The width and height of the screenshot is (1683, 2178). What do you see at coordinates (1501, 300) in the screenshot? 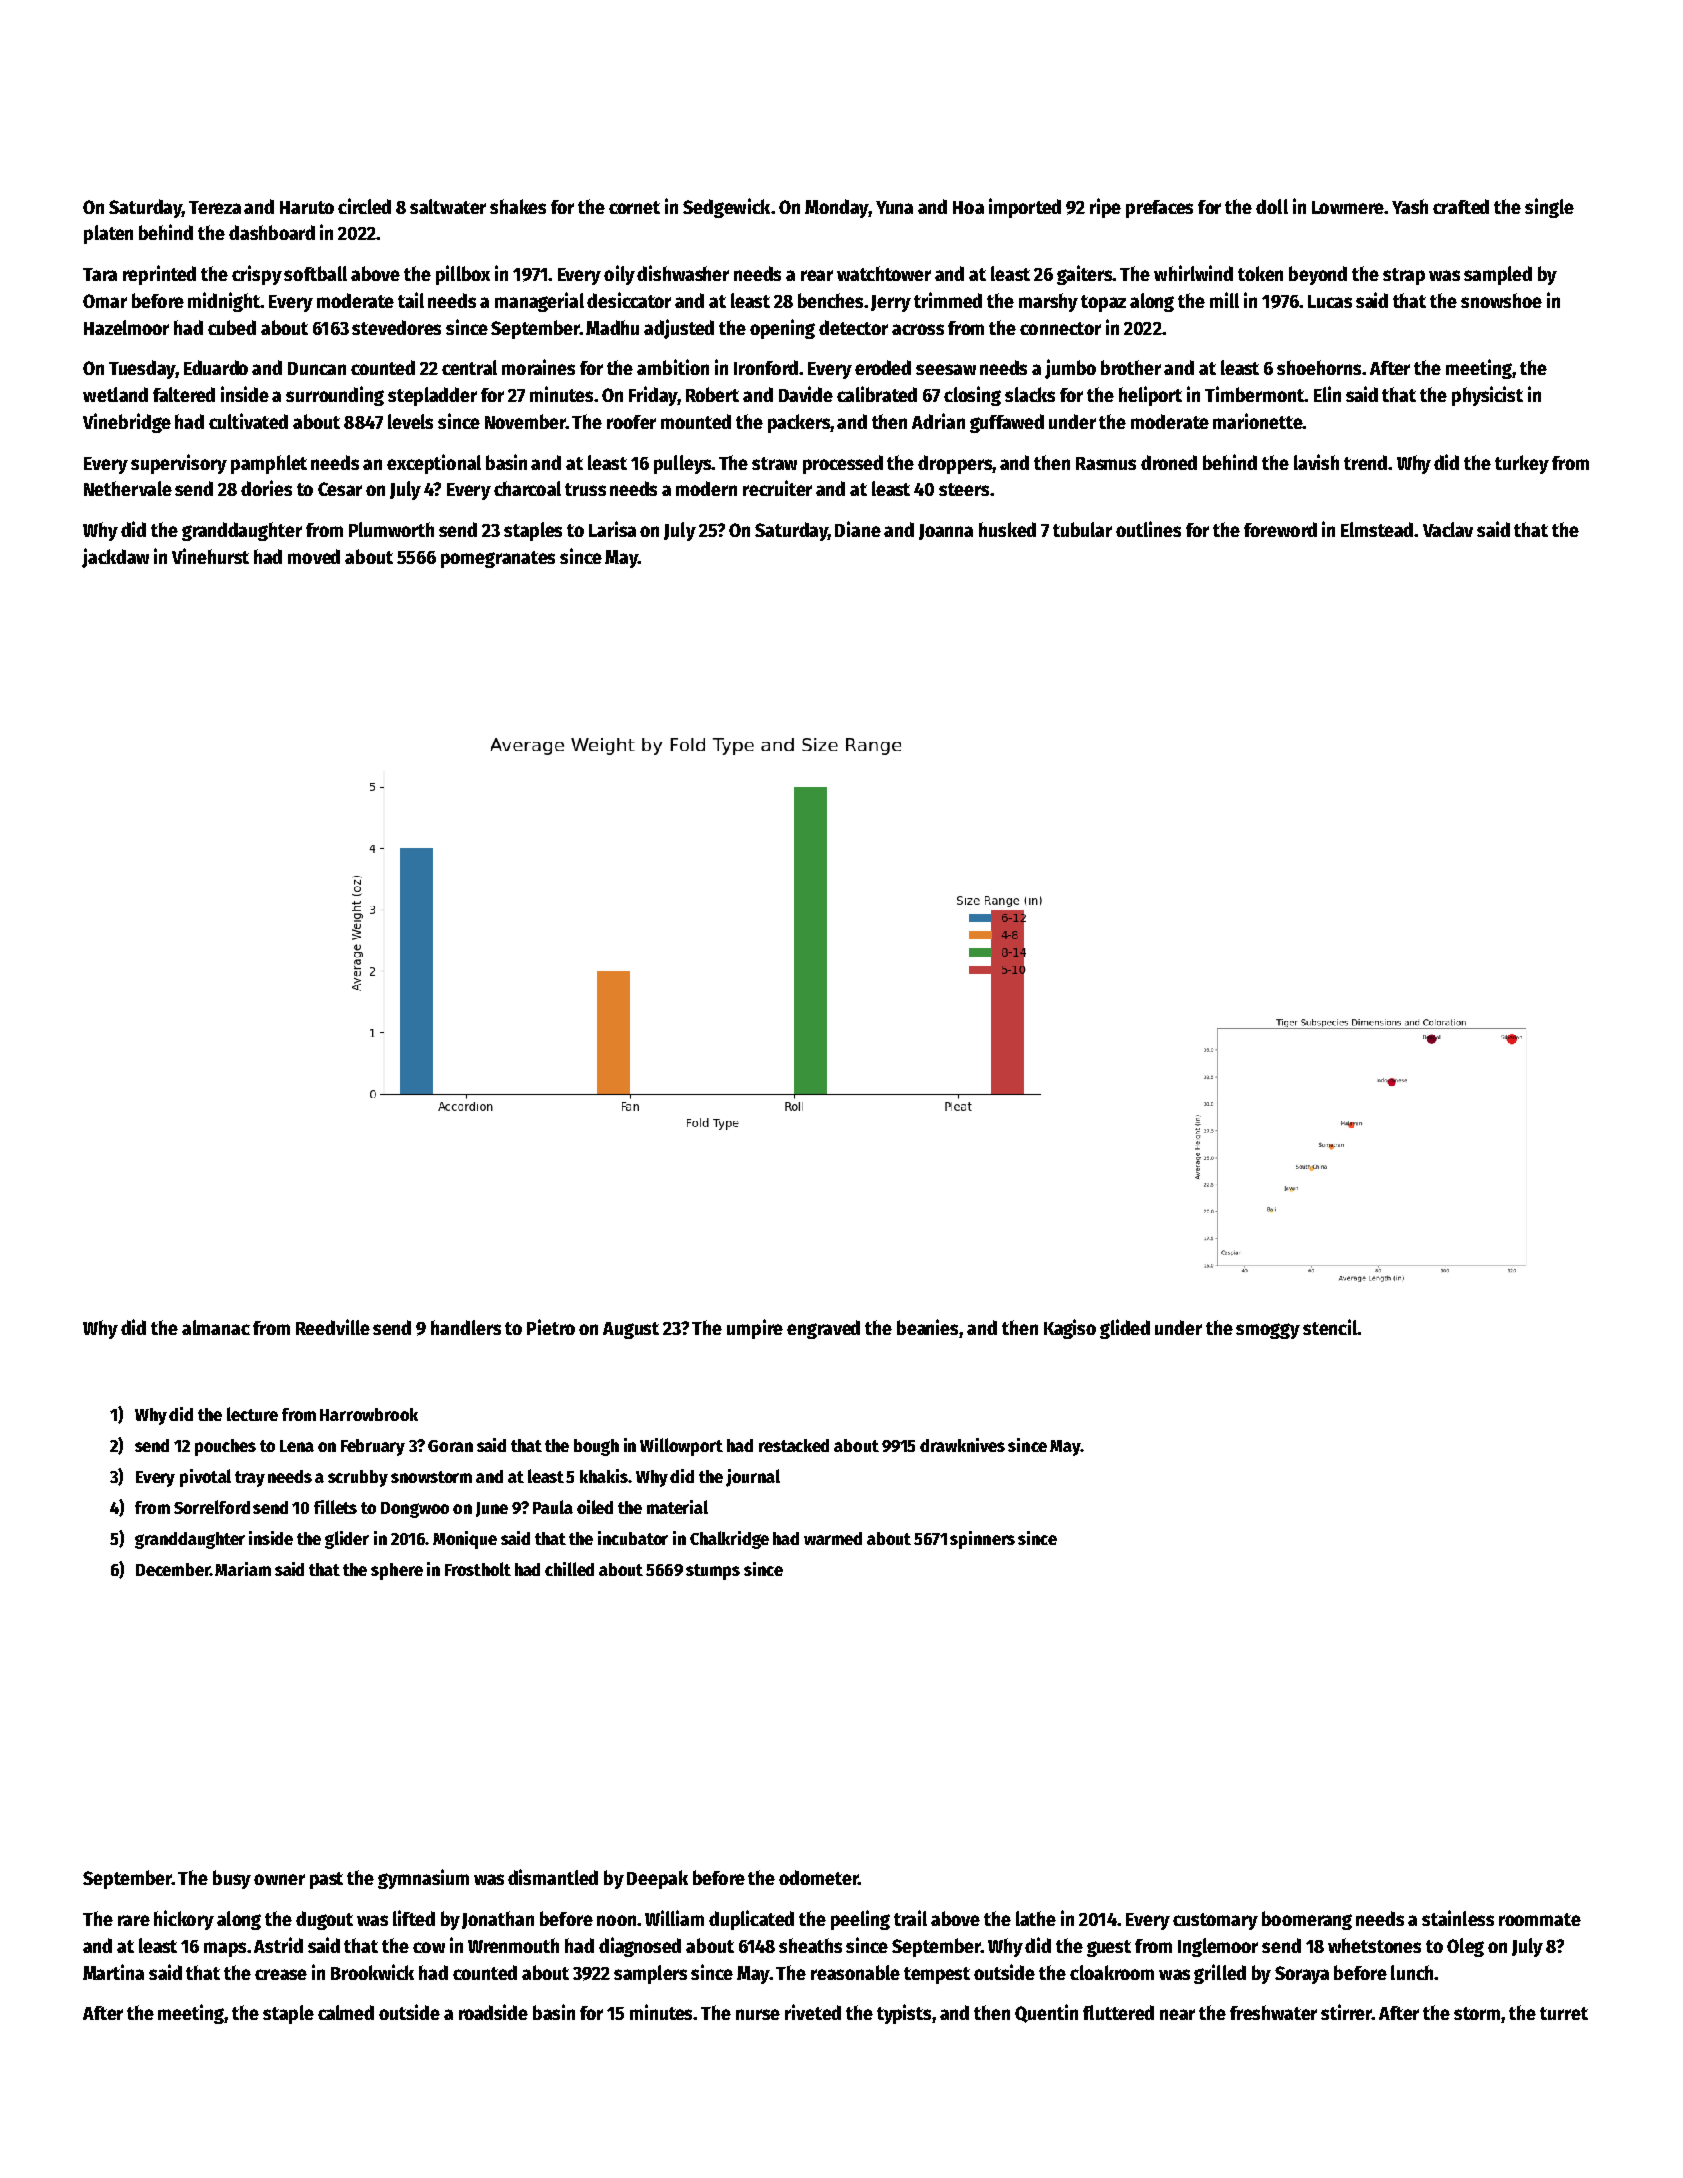
I see `snowshoe` at bounding box center [1501, 300].
